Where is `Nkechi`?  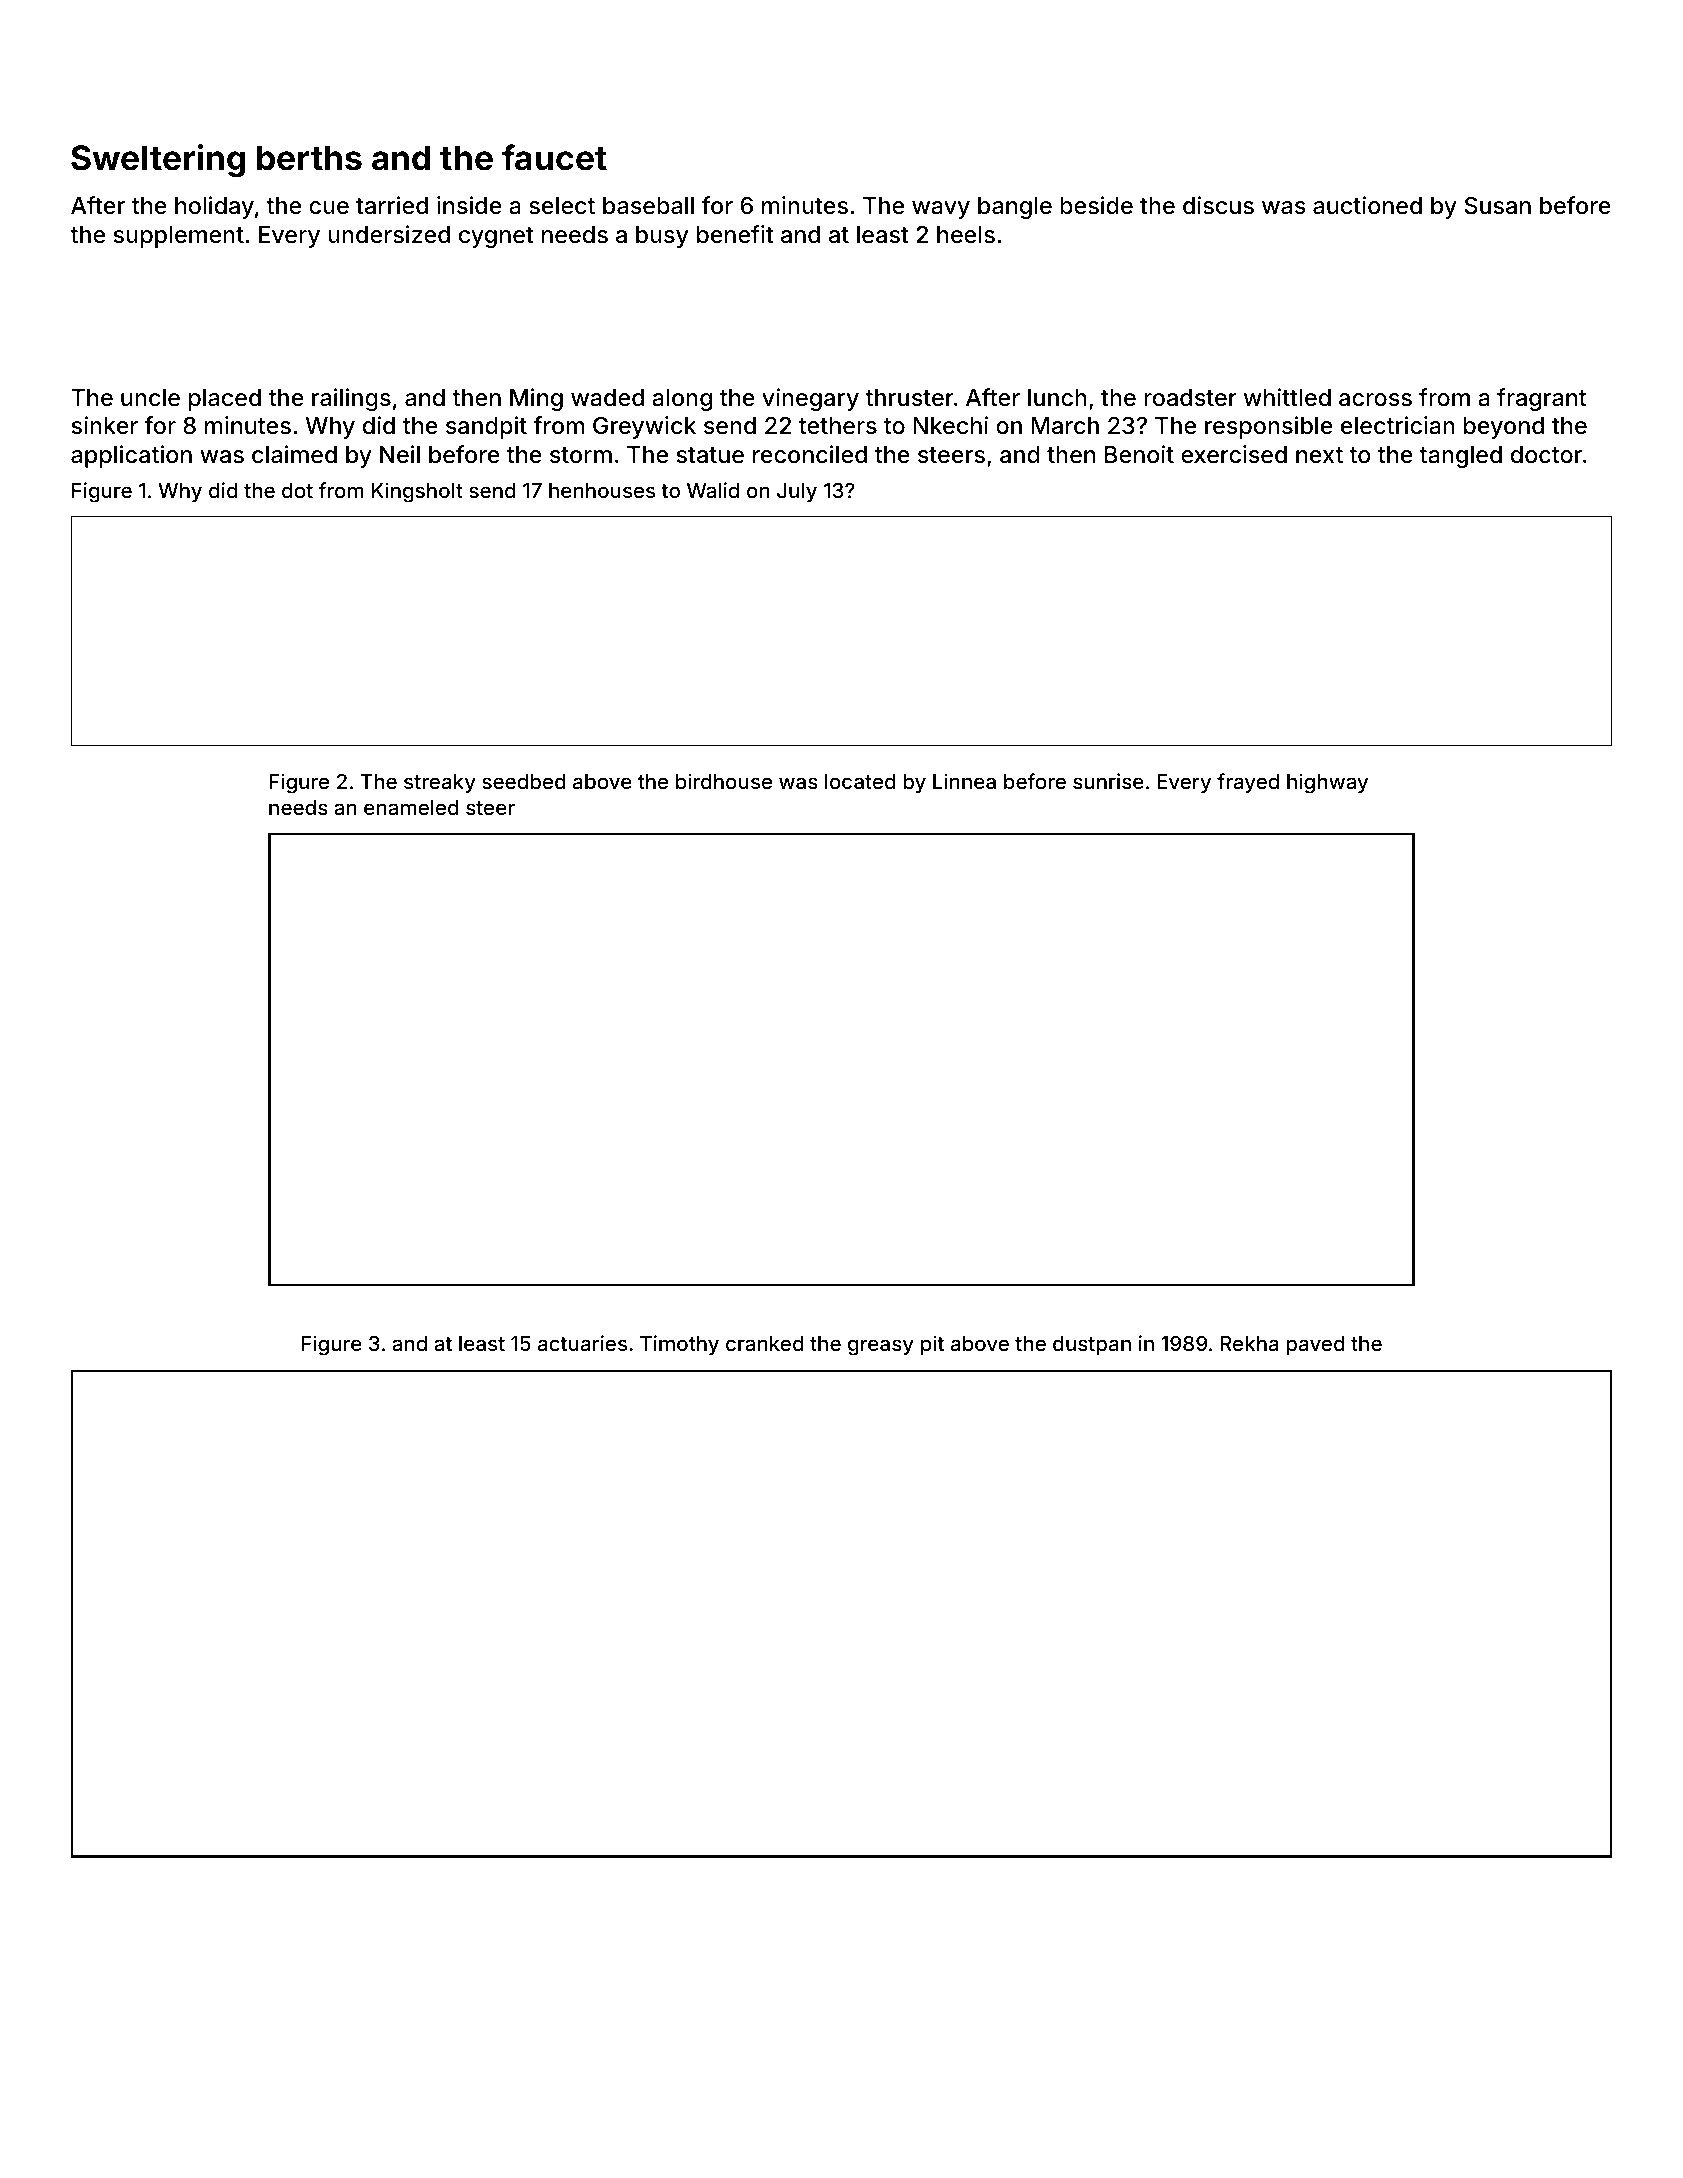 Nkechi is located at coordinates (950, 425).
